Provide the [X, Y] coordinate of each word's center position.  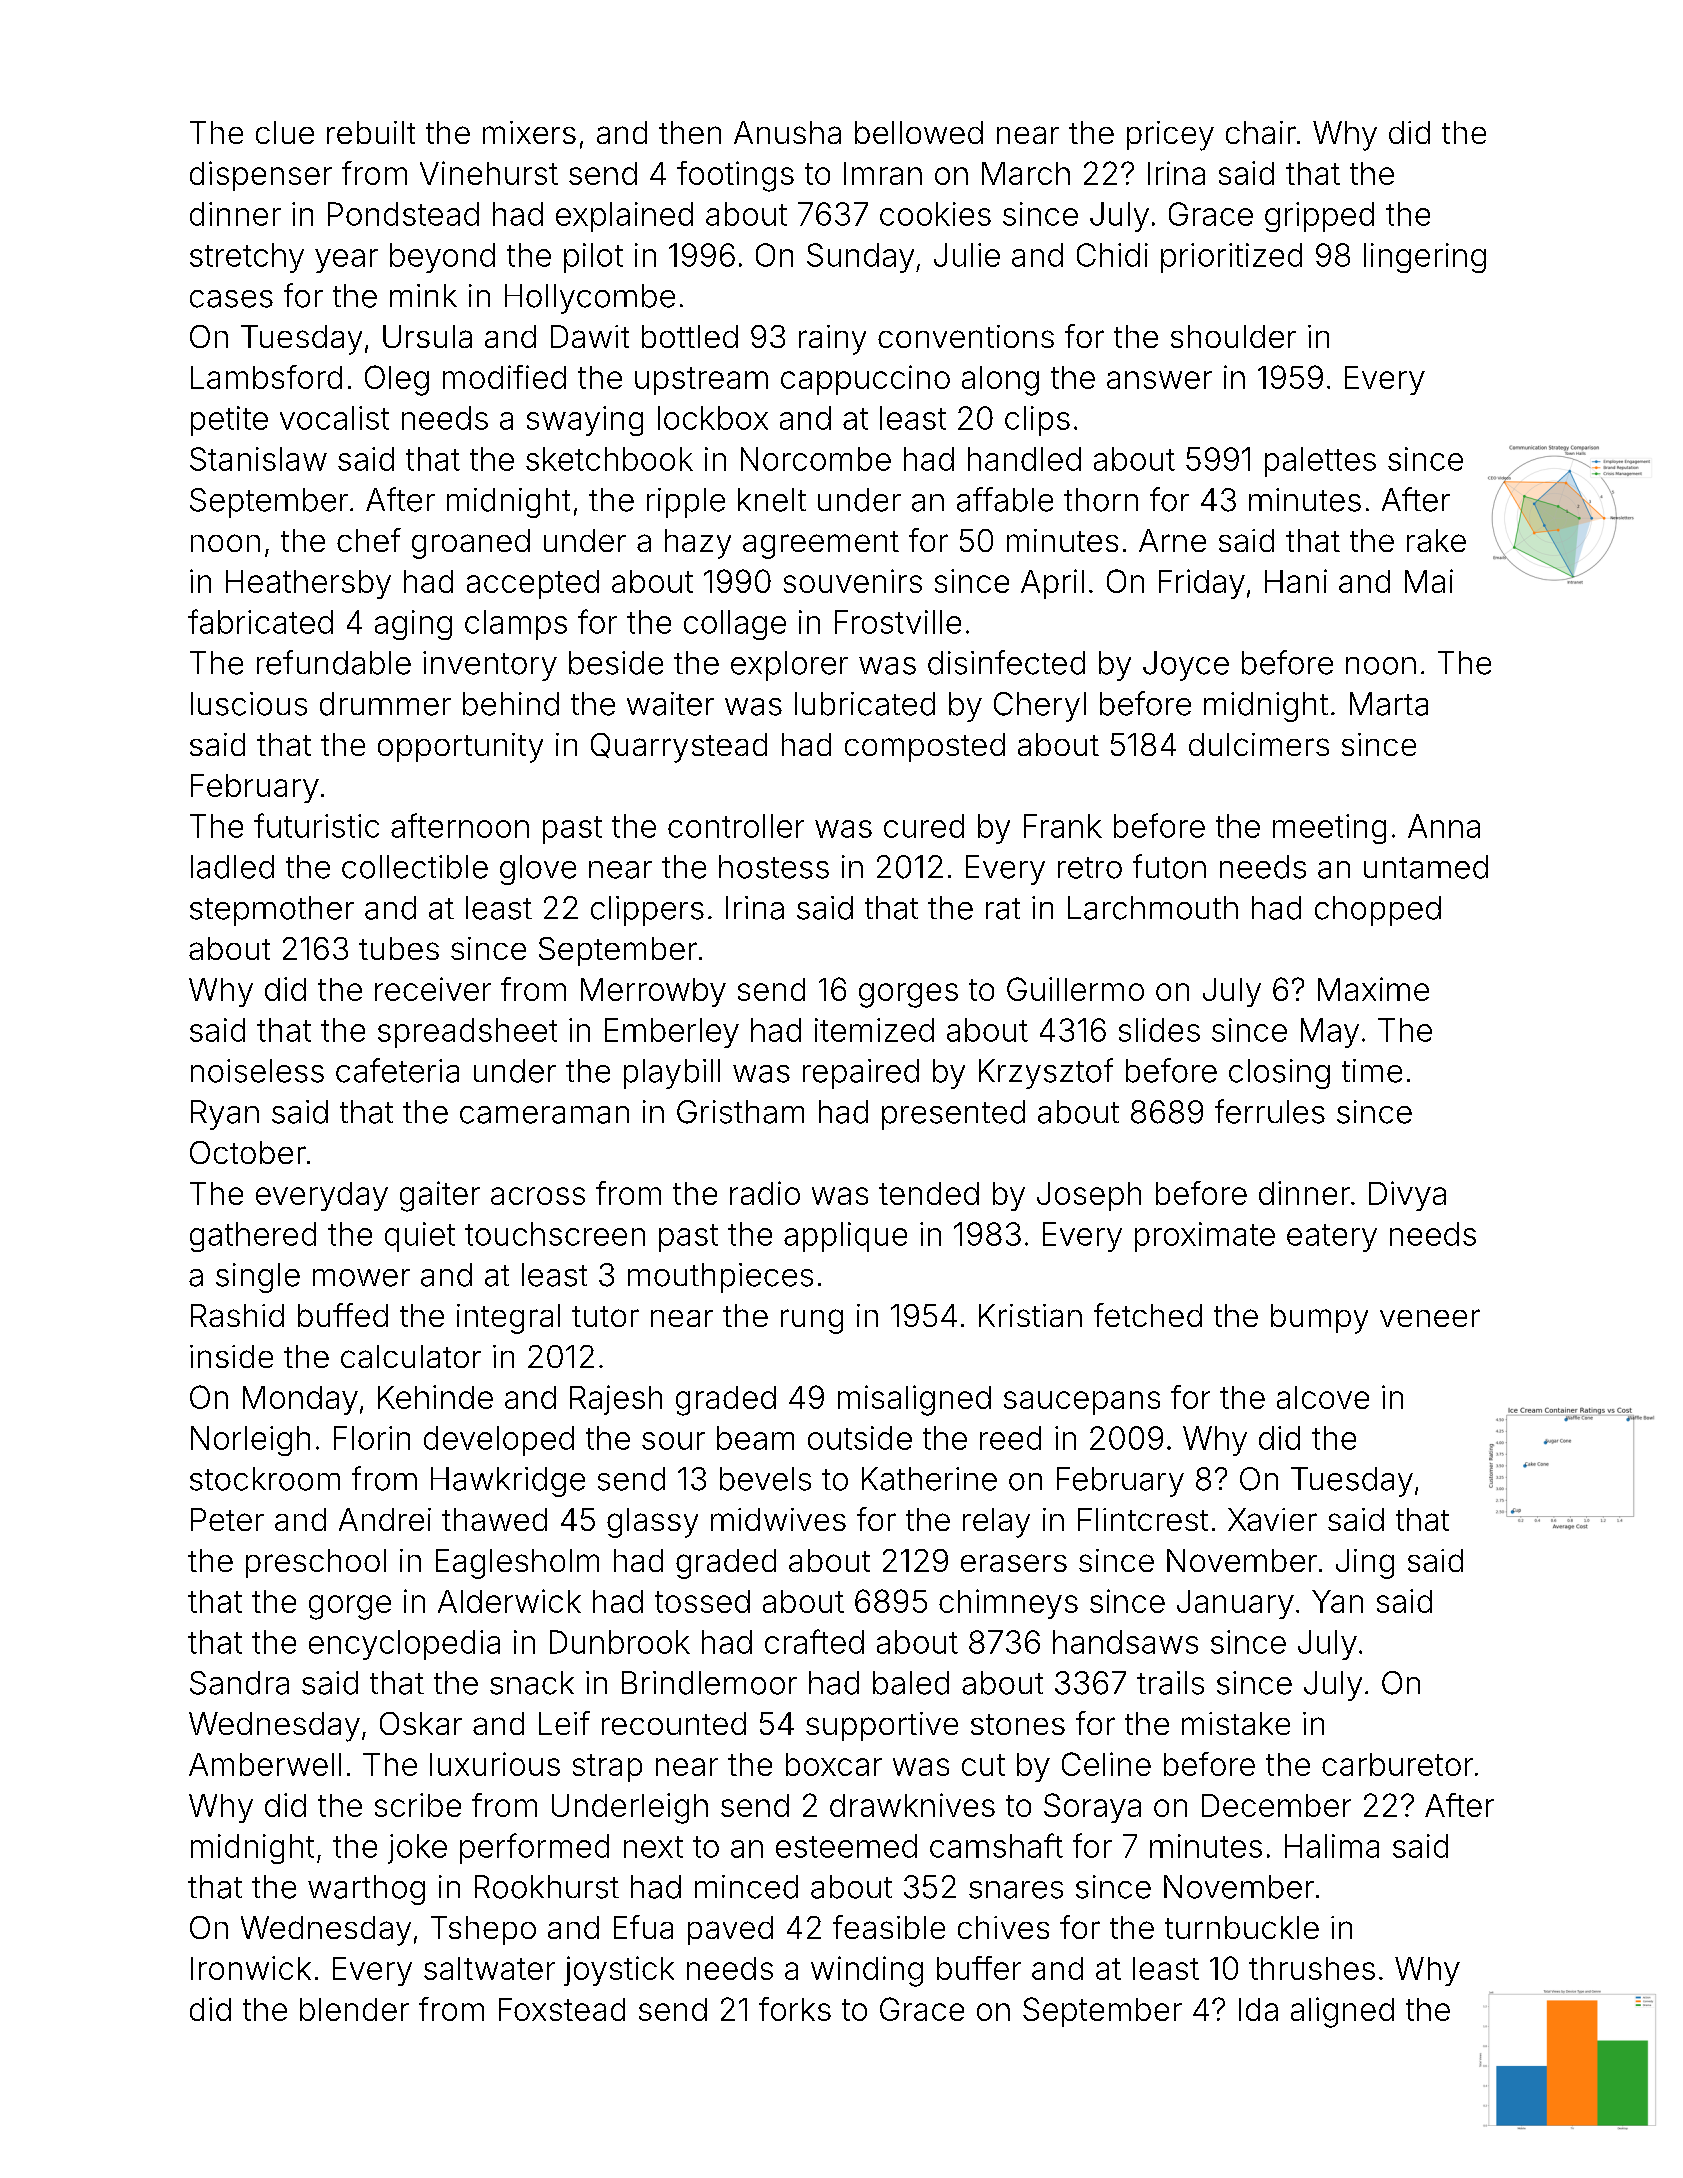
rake [1436, 540]
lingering [1425, 258]
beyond [442, 258]
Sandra [239, 1683]
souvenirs [853, 581]
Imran [883, 173]
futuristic [316, 825]
